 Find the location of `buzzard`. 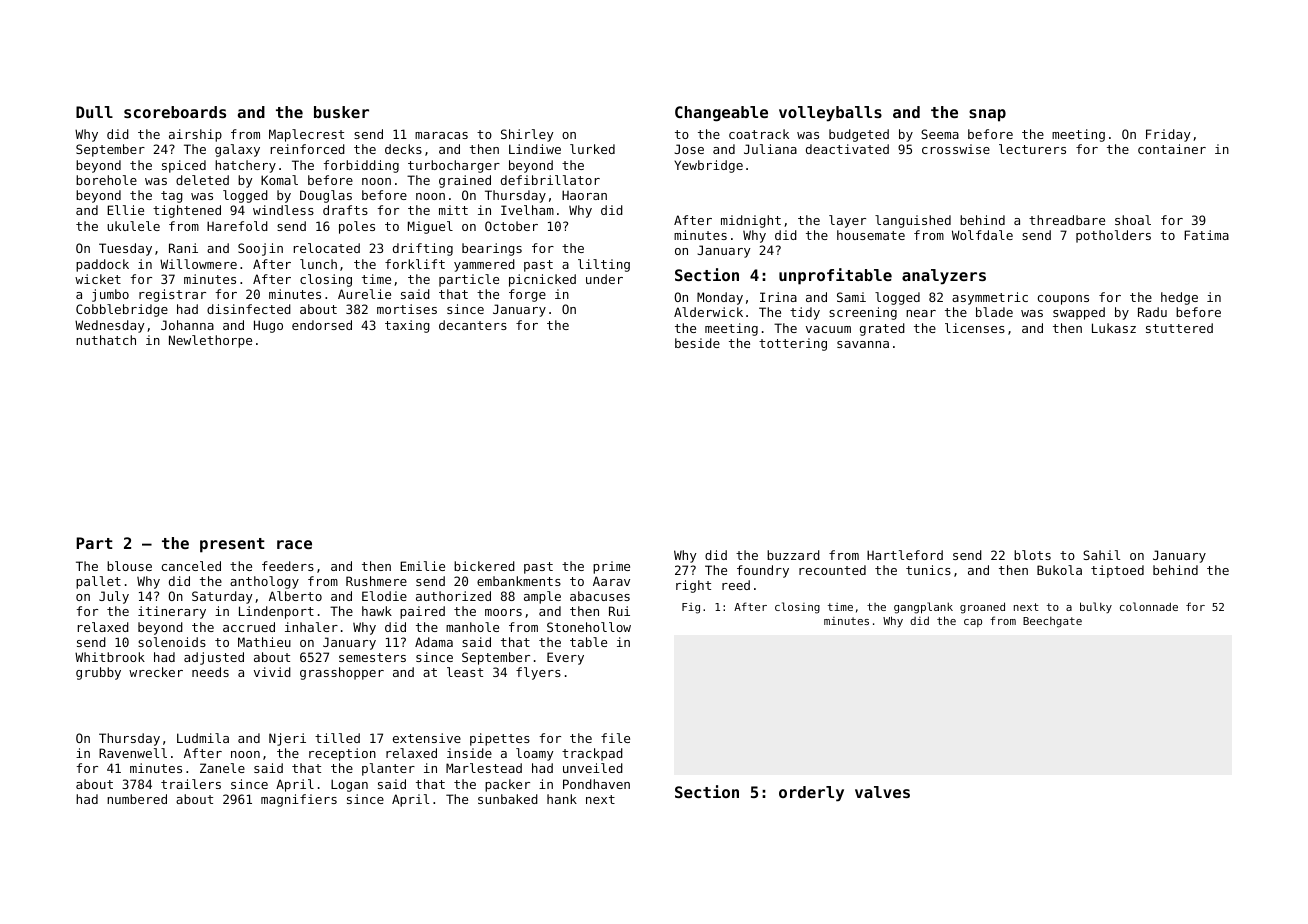

buzzard is located at coordinates (793, 555).
